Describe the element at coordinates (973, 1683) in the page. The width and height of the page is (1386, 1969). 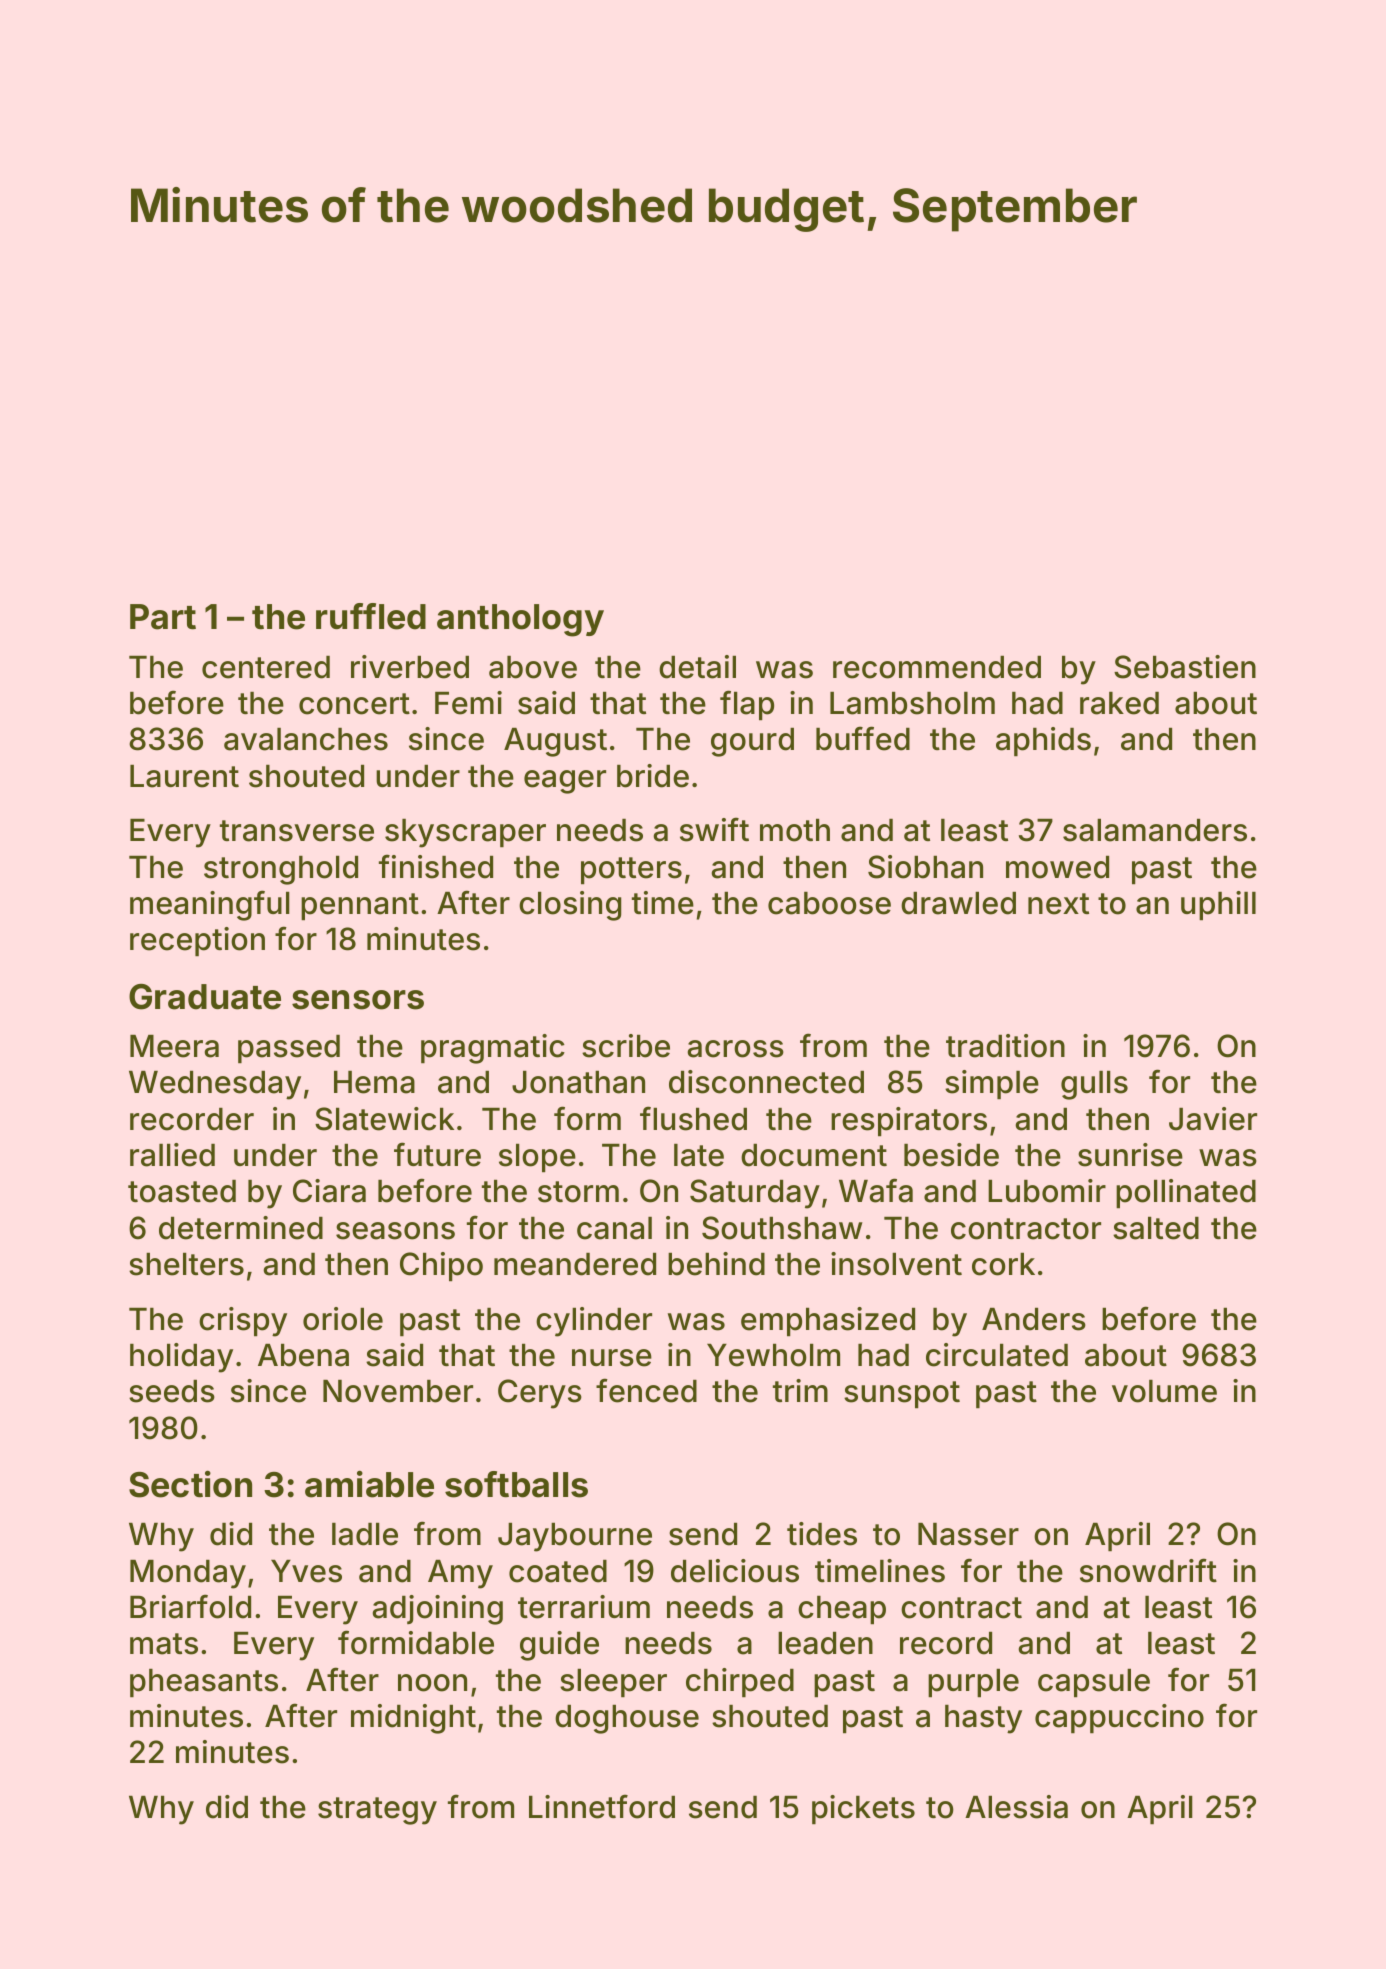
I see `purple` at that location.
